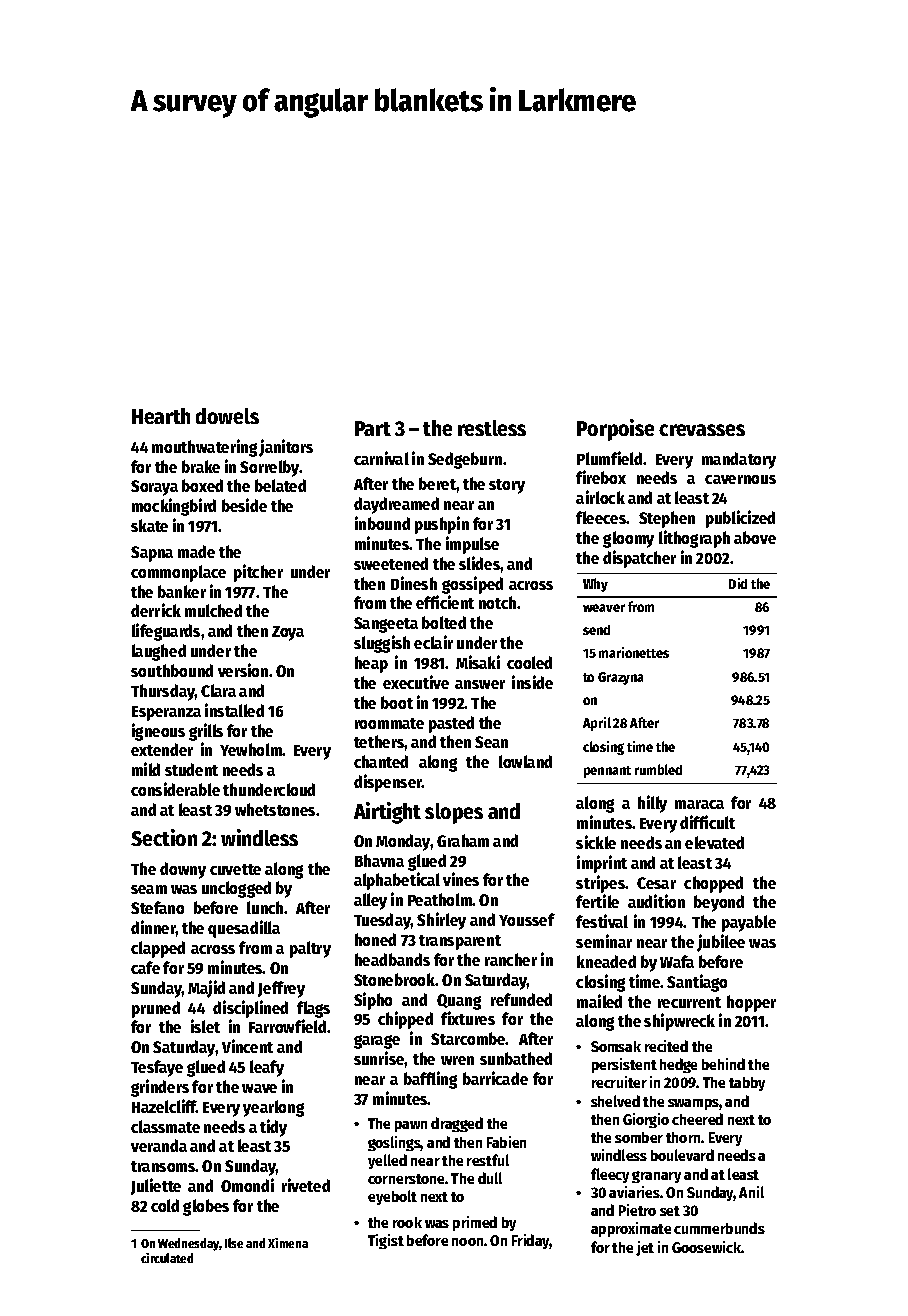 The width and height of the image is (908, 1316). I want to click on Plumfield, so click(609, 458).
